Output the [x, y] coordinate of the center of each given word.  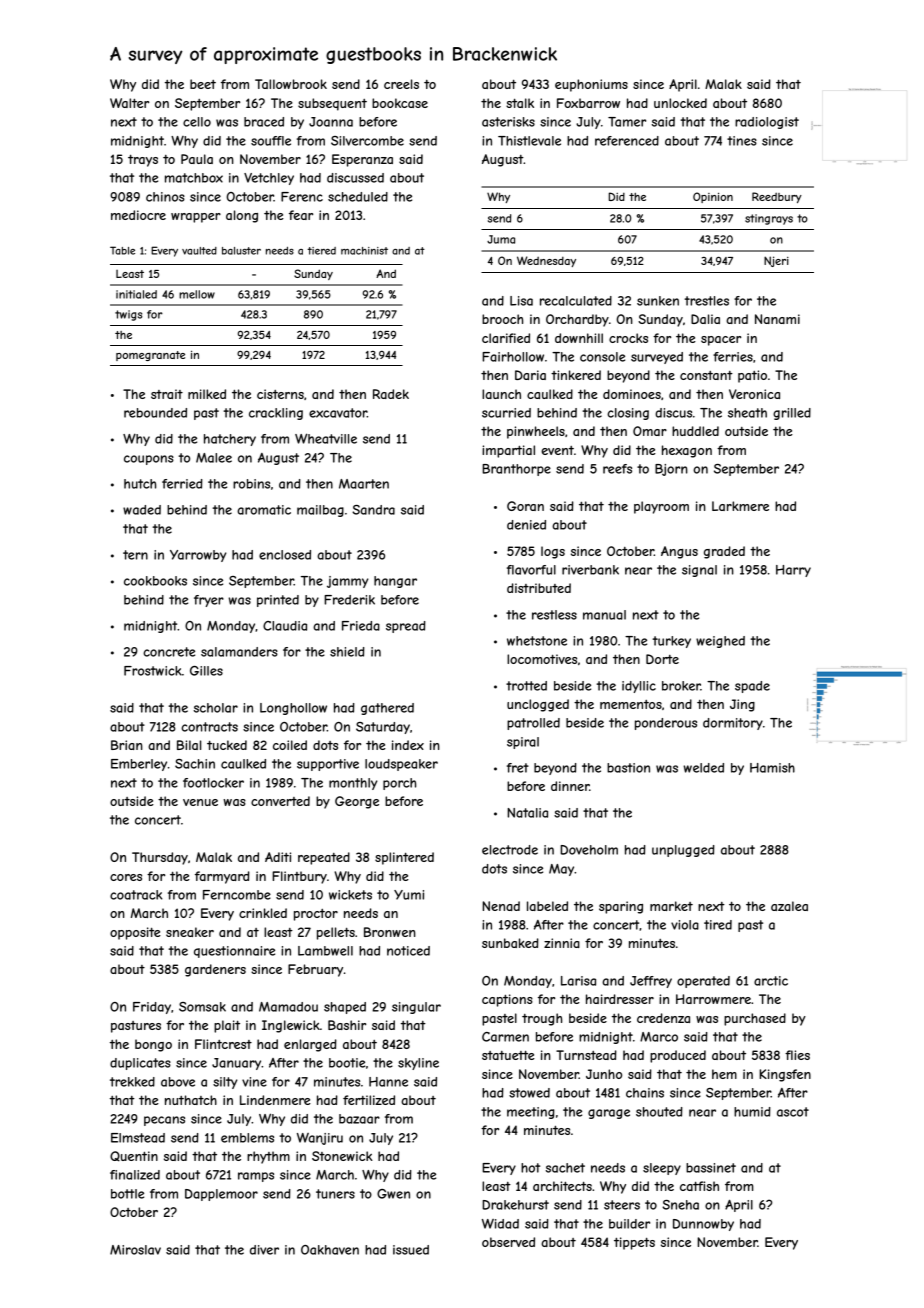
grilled [792, 414]
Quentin [134, 1156]
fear [301, 215]
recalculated [576, 301]
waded [142, 510]
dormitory [733, 724]
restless [554, 615]
